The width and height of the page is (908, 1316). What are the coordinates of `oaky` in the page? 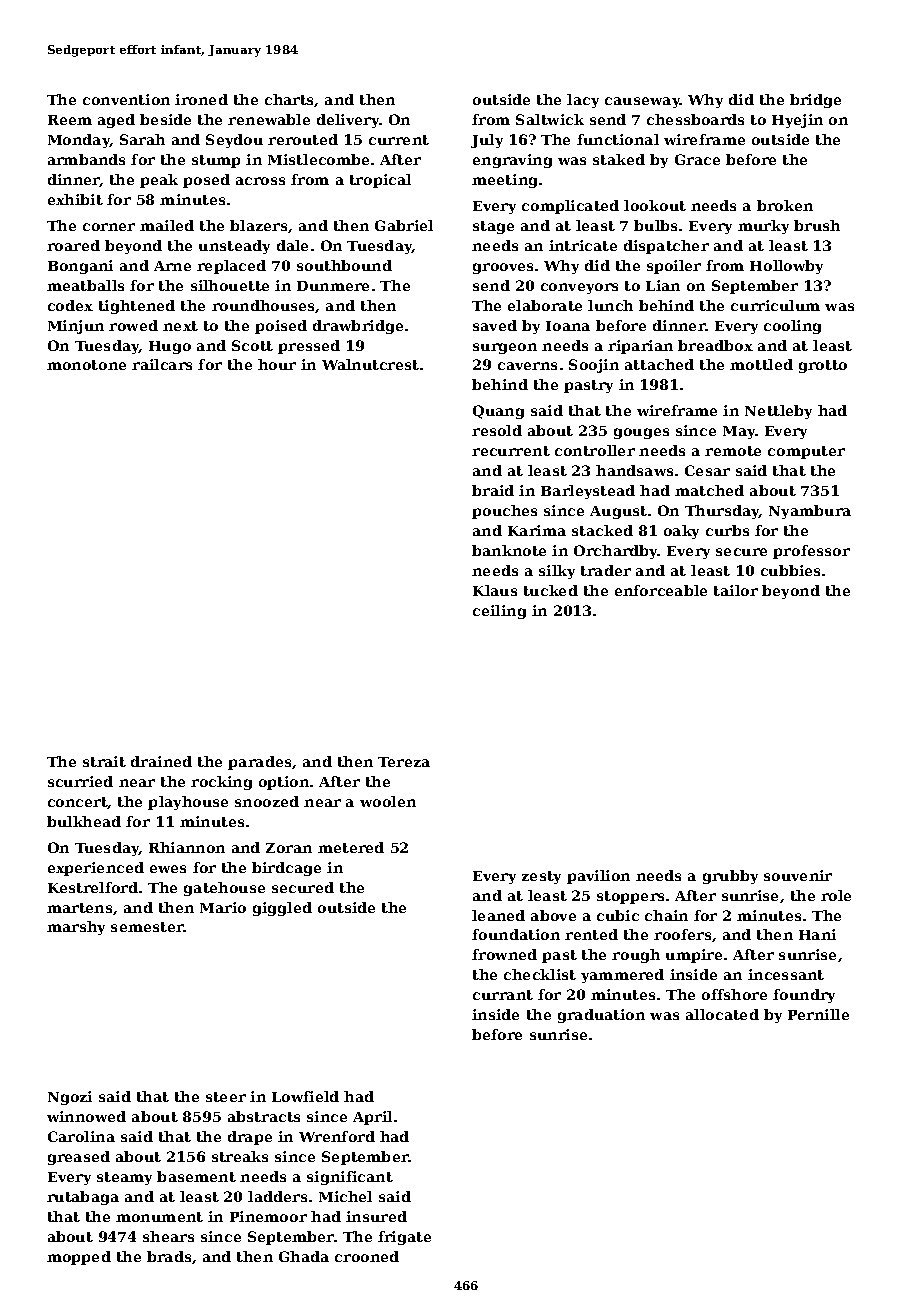 It's located at (681, 532).
